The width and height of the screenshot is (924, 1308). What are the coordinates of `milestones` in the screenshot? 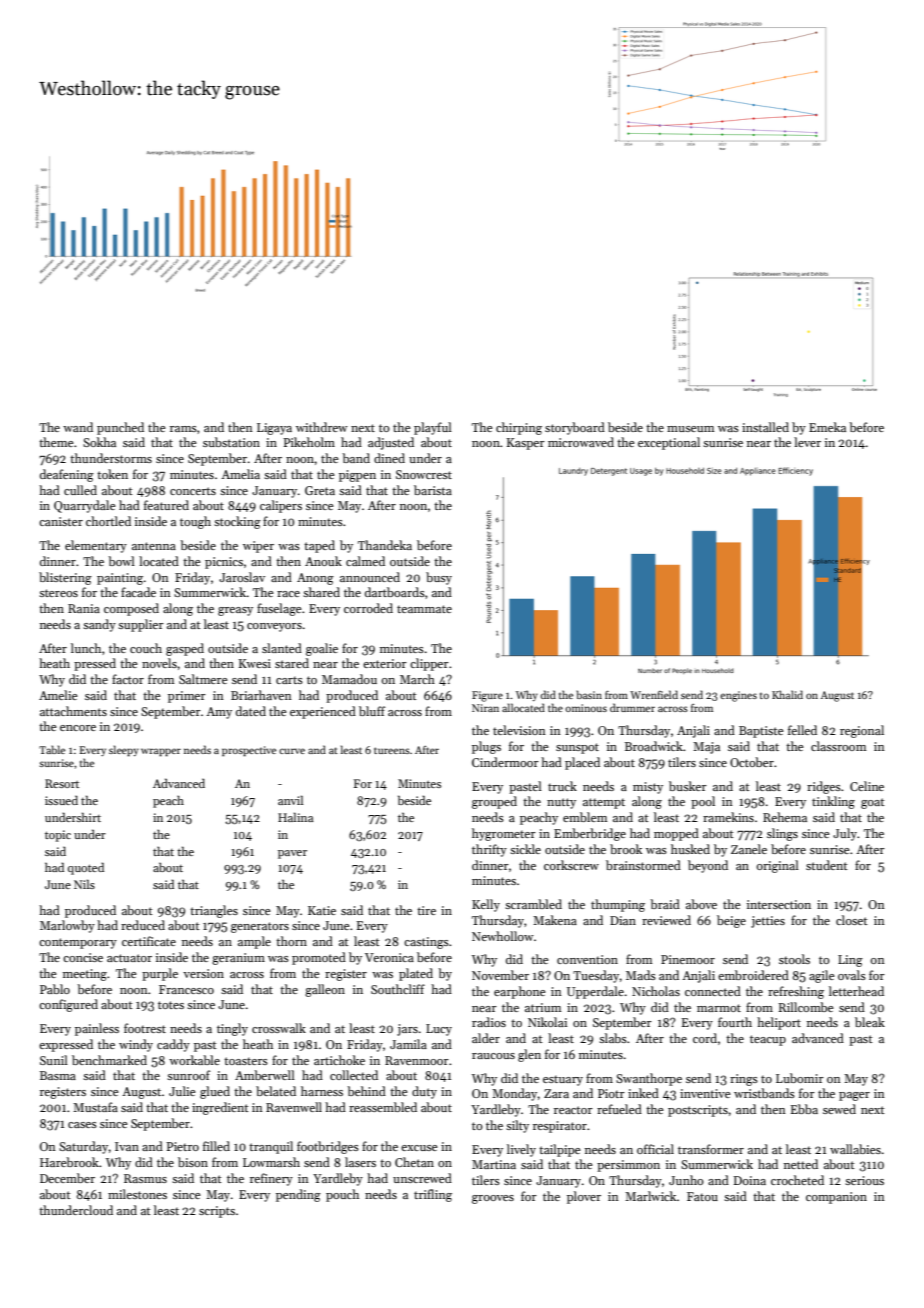 It's located at (137, 1194).
